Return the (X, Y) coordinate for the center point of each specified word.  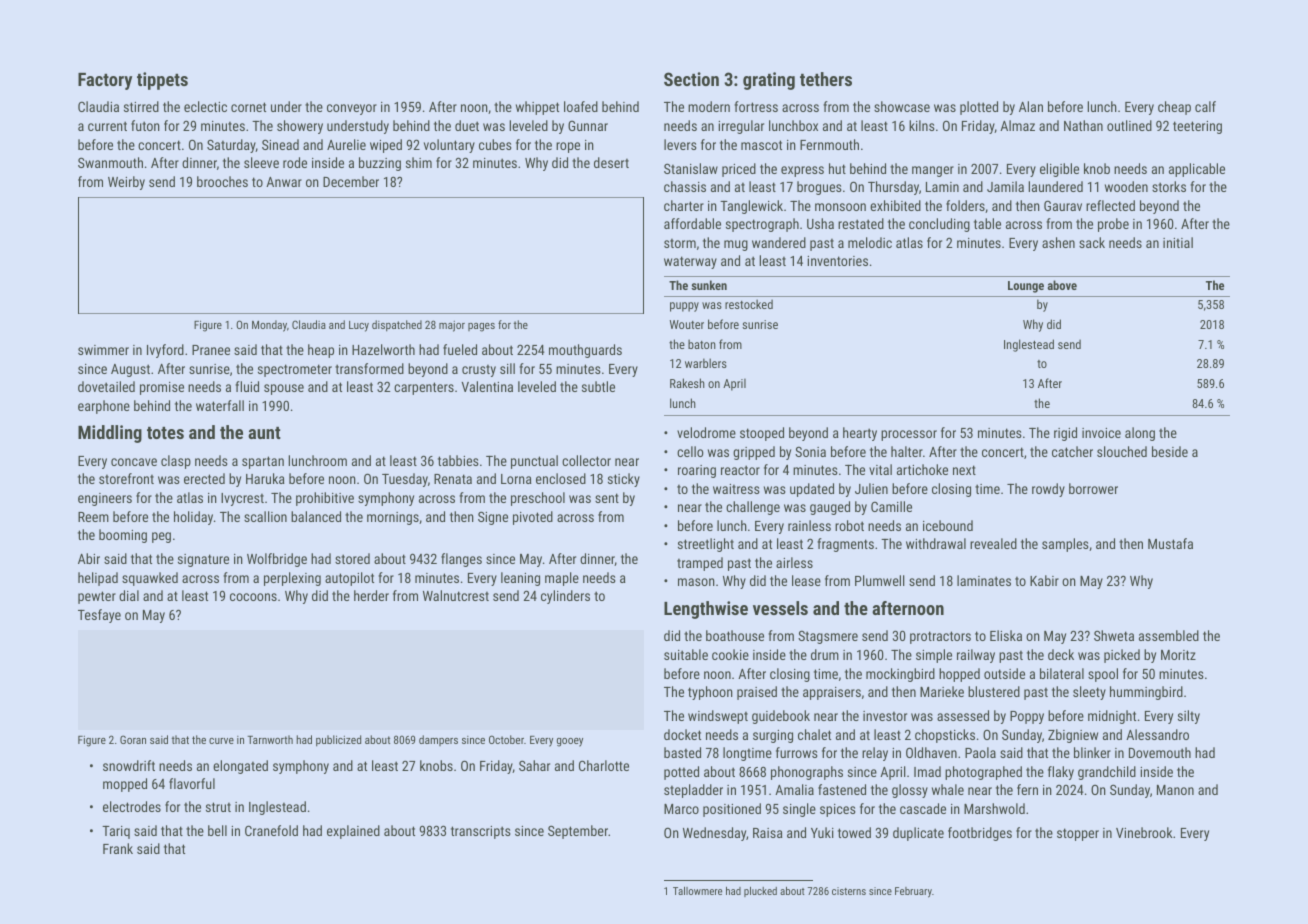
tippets (162, 81)
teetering (1197, 127)
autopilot (349, 579)
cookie (730, 654)
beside (1170, 451)
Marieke (942, 691)
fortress (756, 106)
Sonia (810, 451)
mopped (125, 785)
